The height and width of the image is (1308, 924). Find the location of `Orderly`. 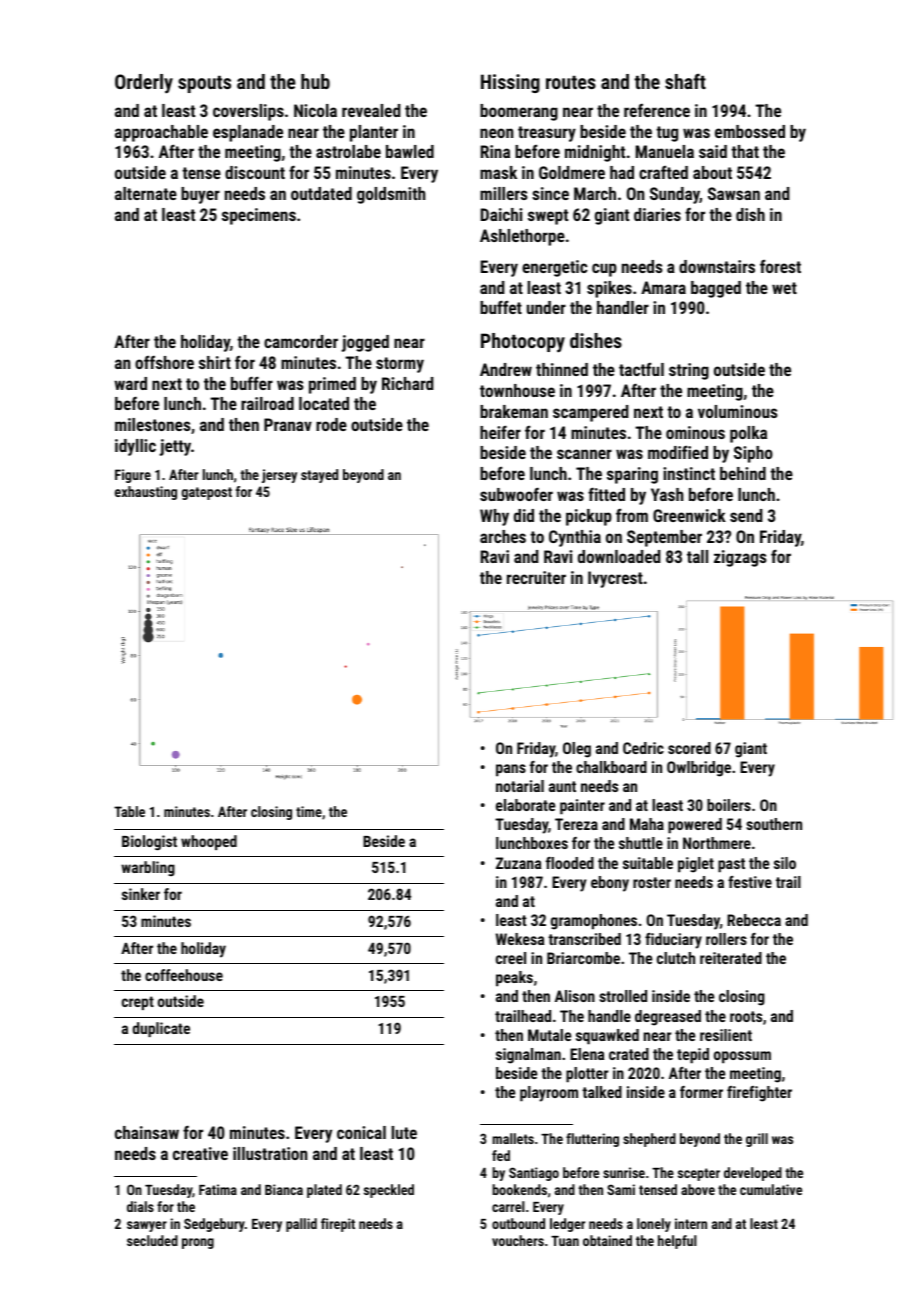

Orderly is located at coordinates (144, 84).
